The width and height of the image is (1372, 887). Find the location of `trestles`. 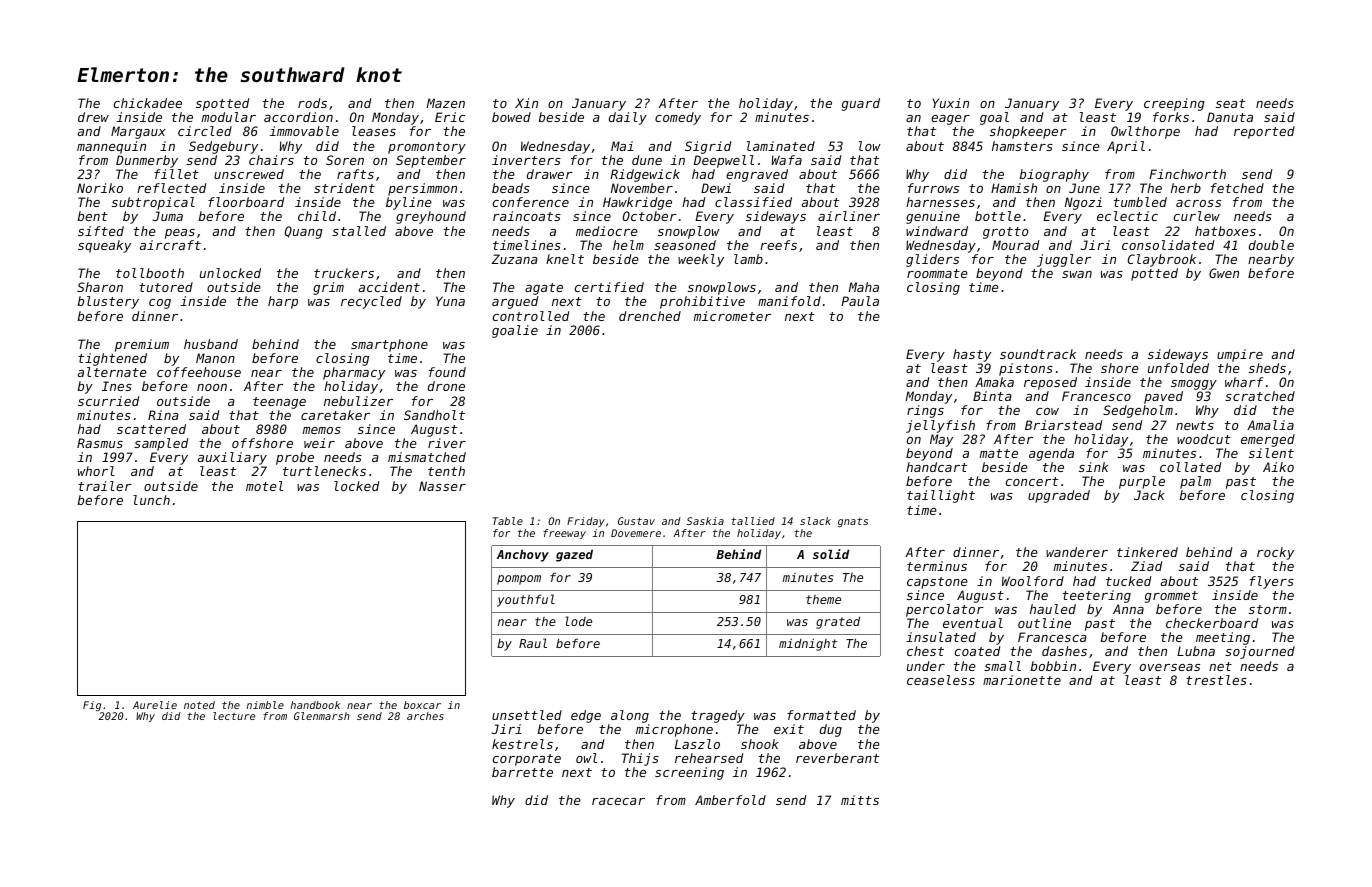

trestles is located at coordinates (1216, 680).
